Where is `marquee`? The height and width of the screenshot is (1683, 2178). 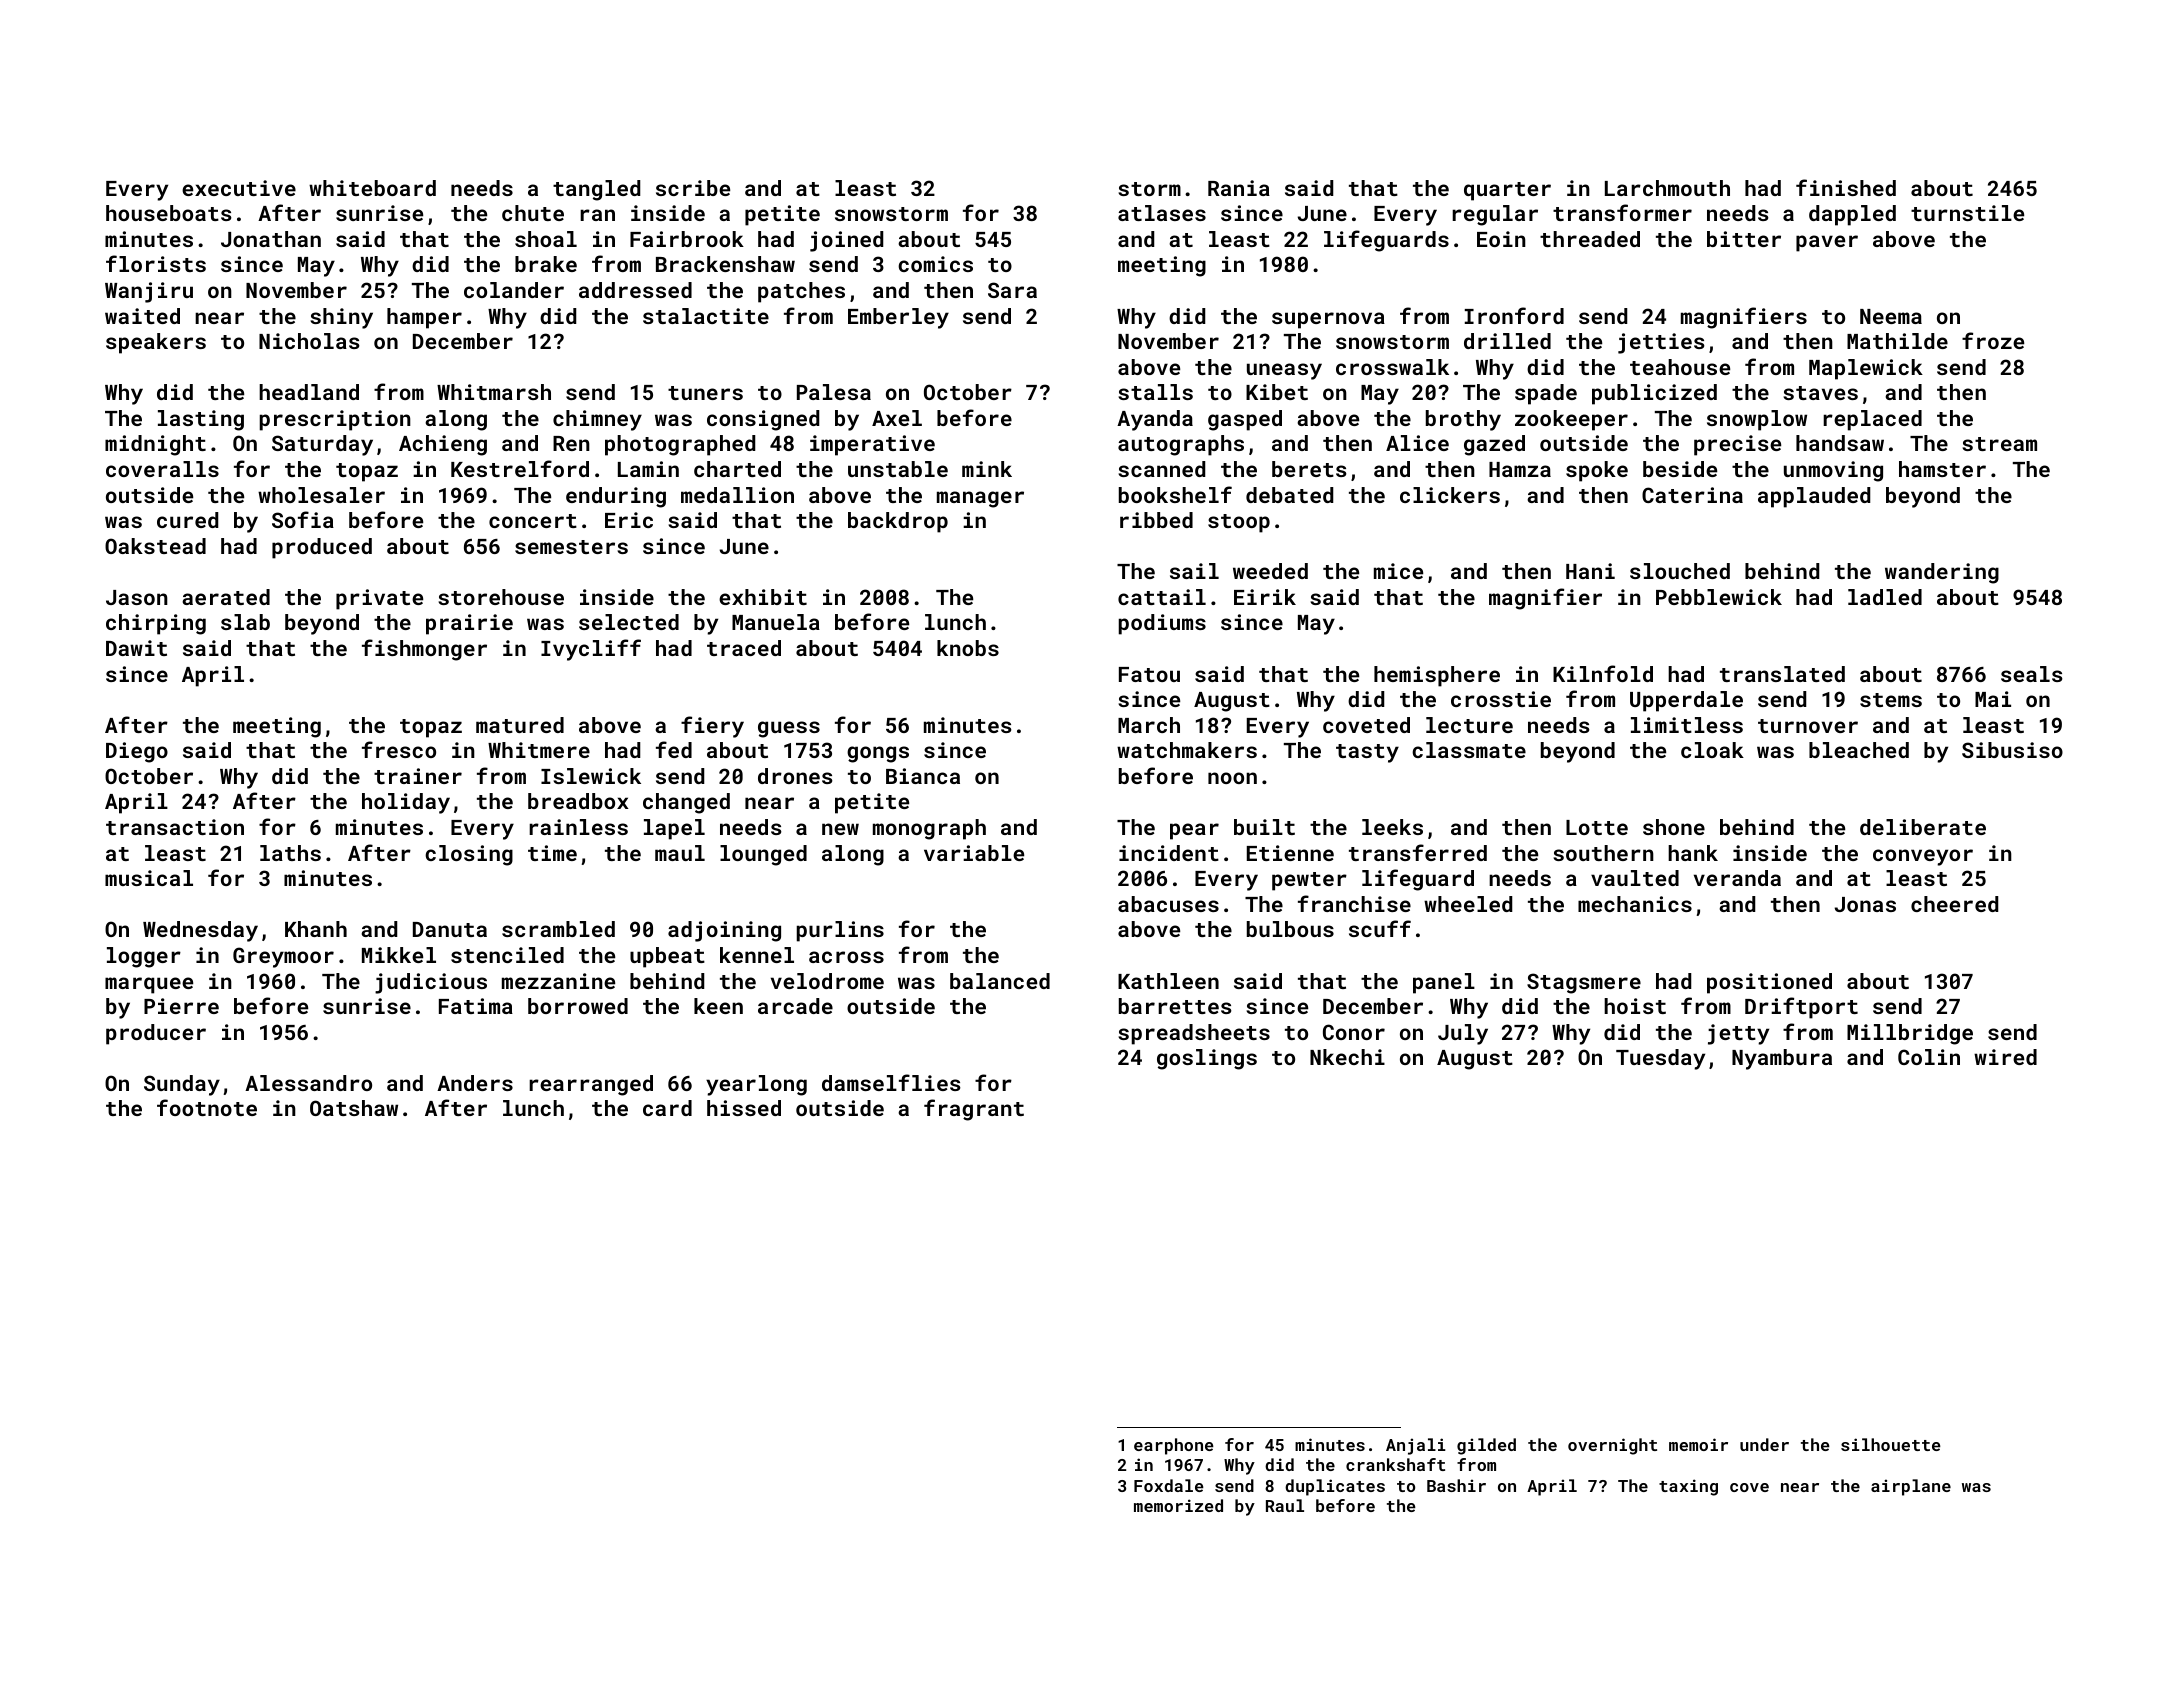
marquee is located at coordinates (149, 985).
